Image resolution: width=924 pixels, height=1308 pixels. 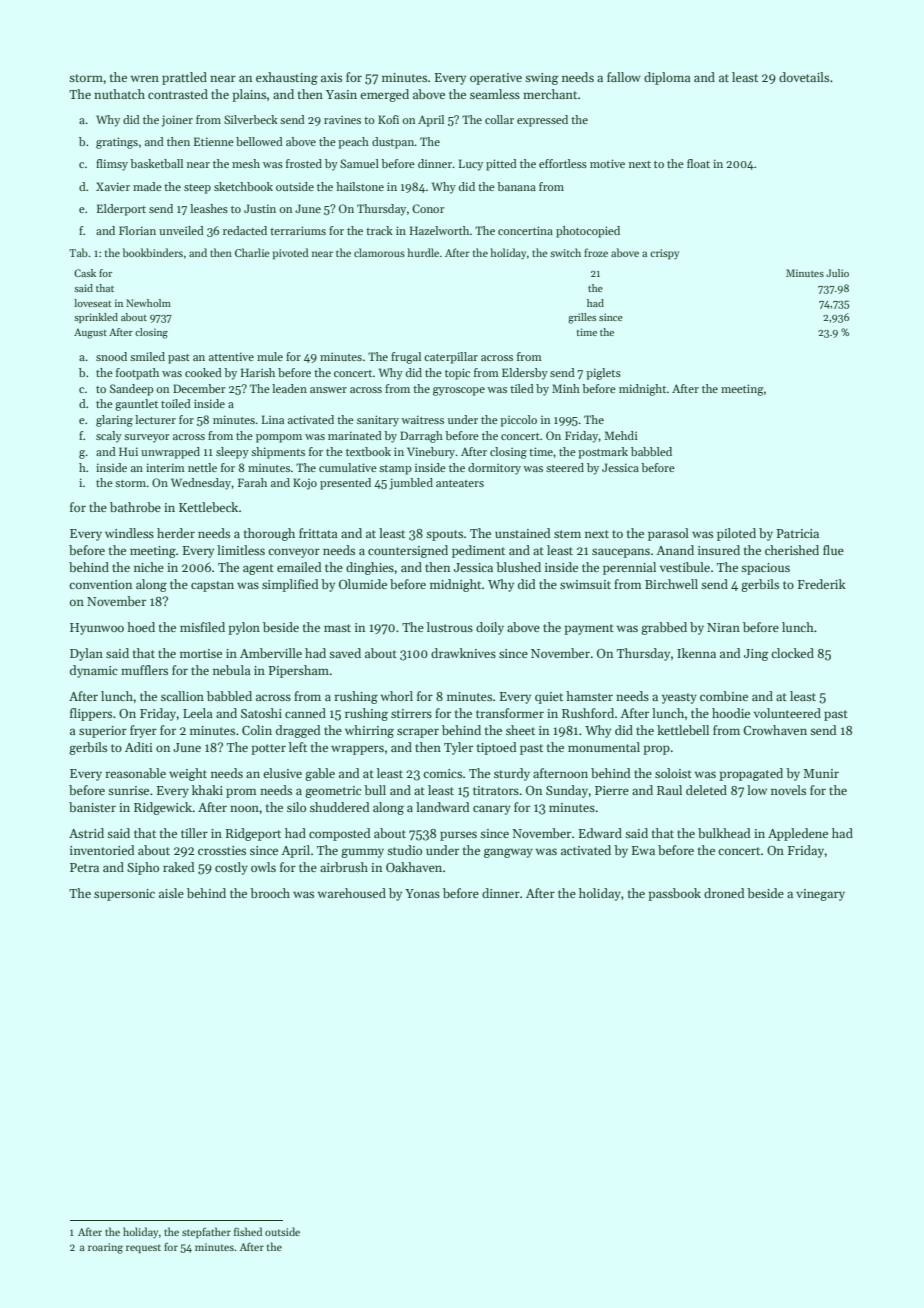 What do you see at coordinates (248, 1231) in the screenshot?
I see `fished` at bounding box center [248, 1231].
